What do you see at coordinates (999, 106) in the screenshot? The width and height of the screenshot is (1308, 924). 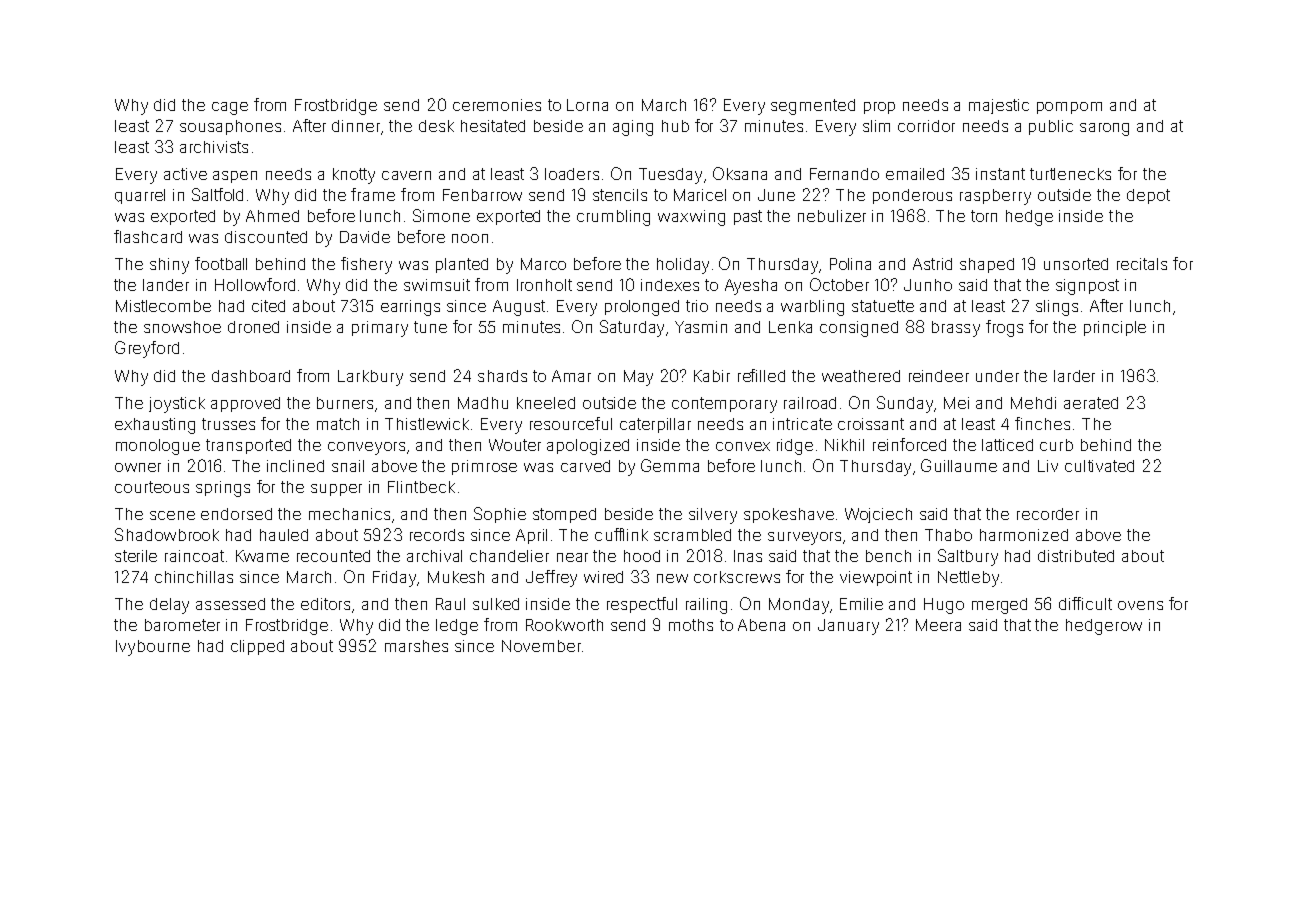 I see `majestic` at bounding box center [999, 106].
